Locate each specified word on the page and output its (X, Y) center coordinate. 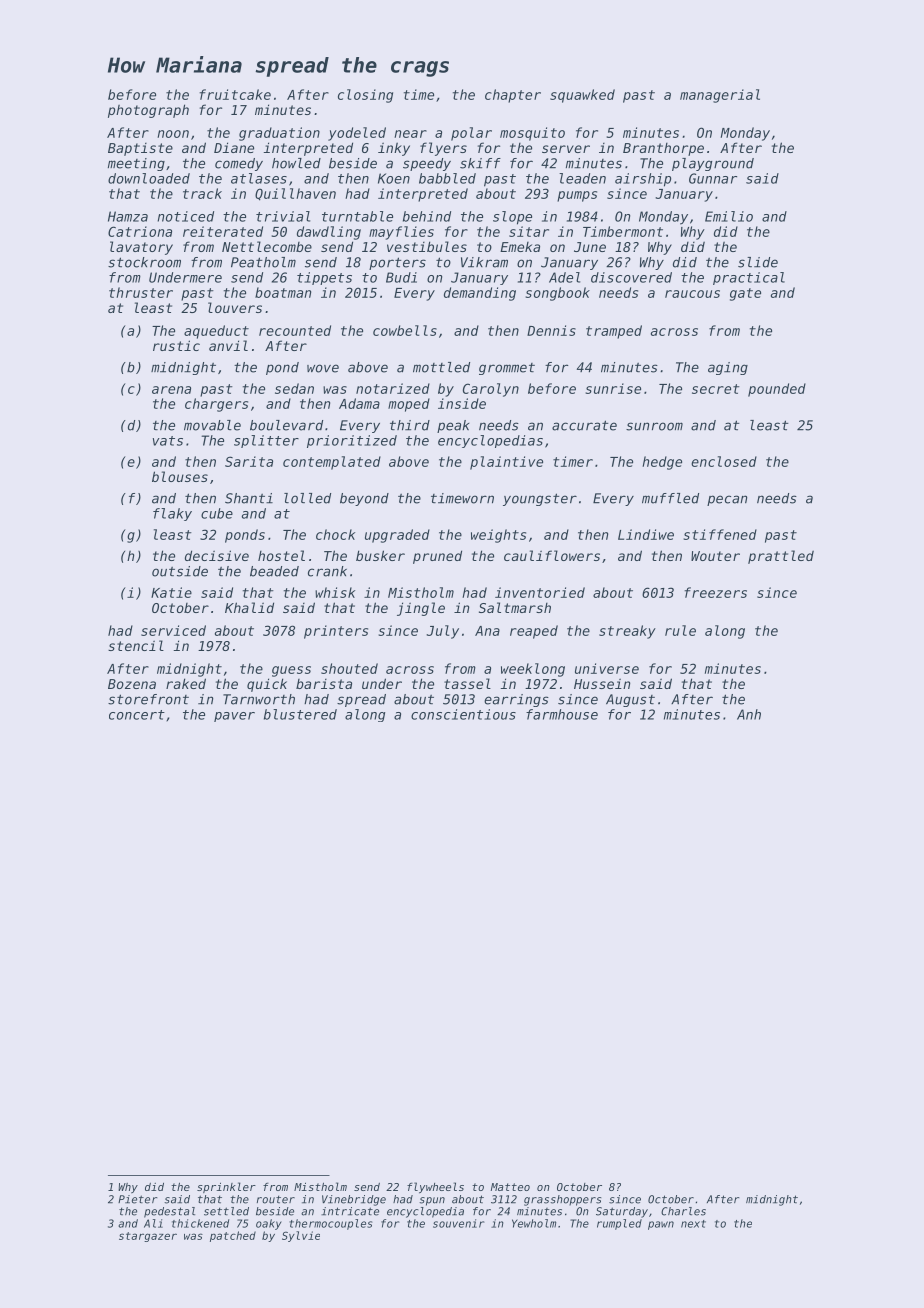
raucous (692, 294)
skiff (480, 163)
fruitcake (235, 94)
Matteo (510, 1187)
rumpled (619, 1224)
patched (233, 1236)
